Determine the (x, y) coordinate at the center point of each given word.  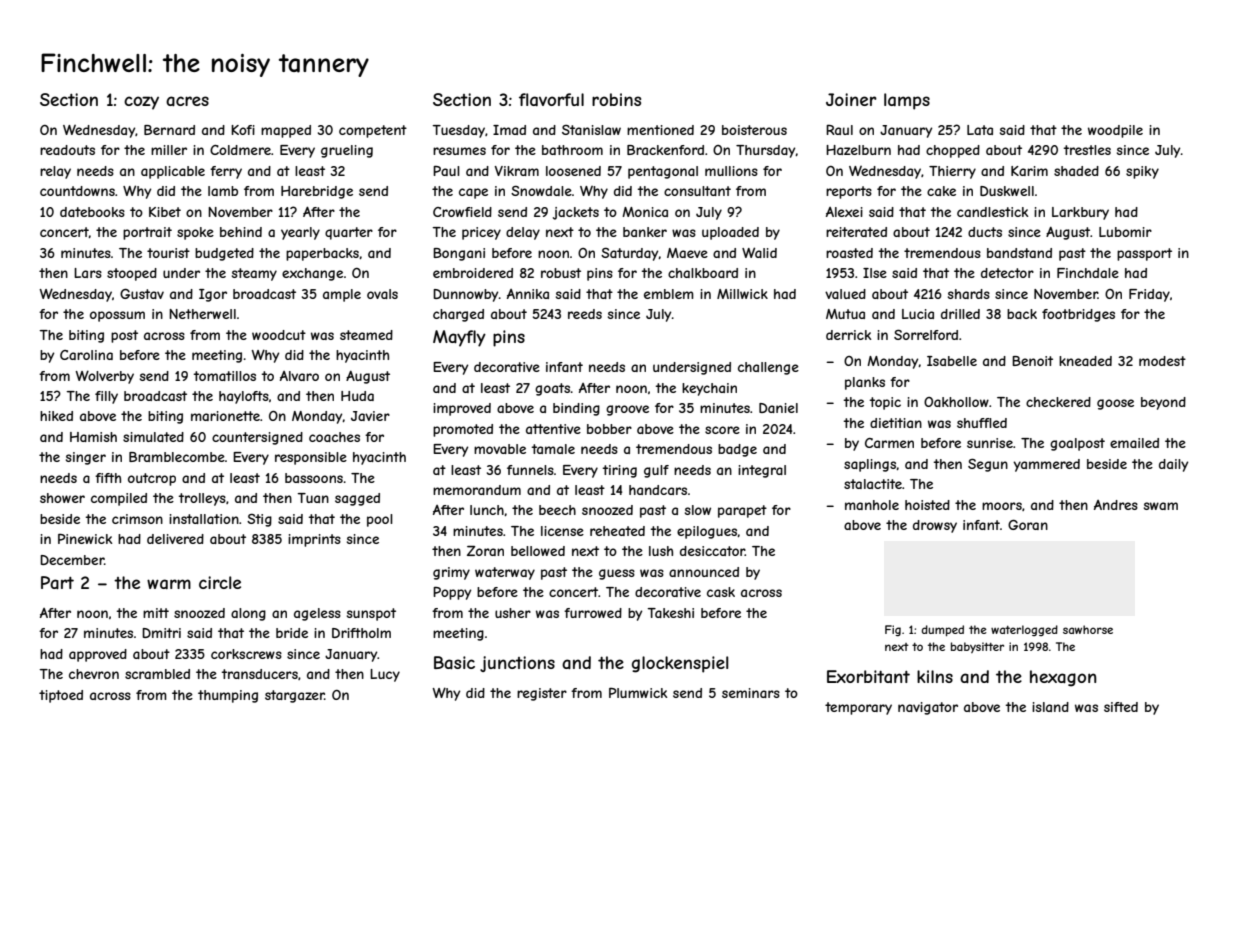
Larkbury (1080, 213)
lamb (223, 191)
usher (513, 613)
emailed (1134, 443)
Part (57, 582)
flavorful (551, 99)
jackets (576, 213)
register (542, 694)
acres (187, 101)
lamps (907, 101)
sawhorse (1088, 629)
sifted (1121, 707)
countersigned (257, 438)
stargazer (295, 696)
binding (576, 409)
